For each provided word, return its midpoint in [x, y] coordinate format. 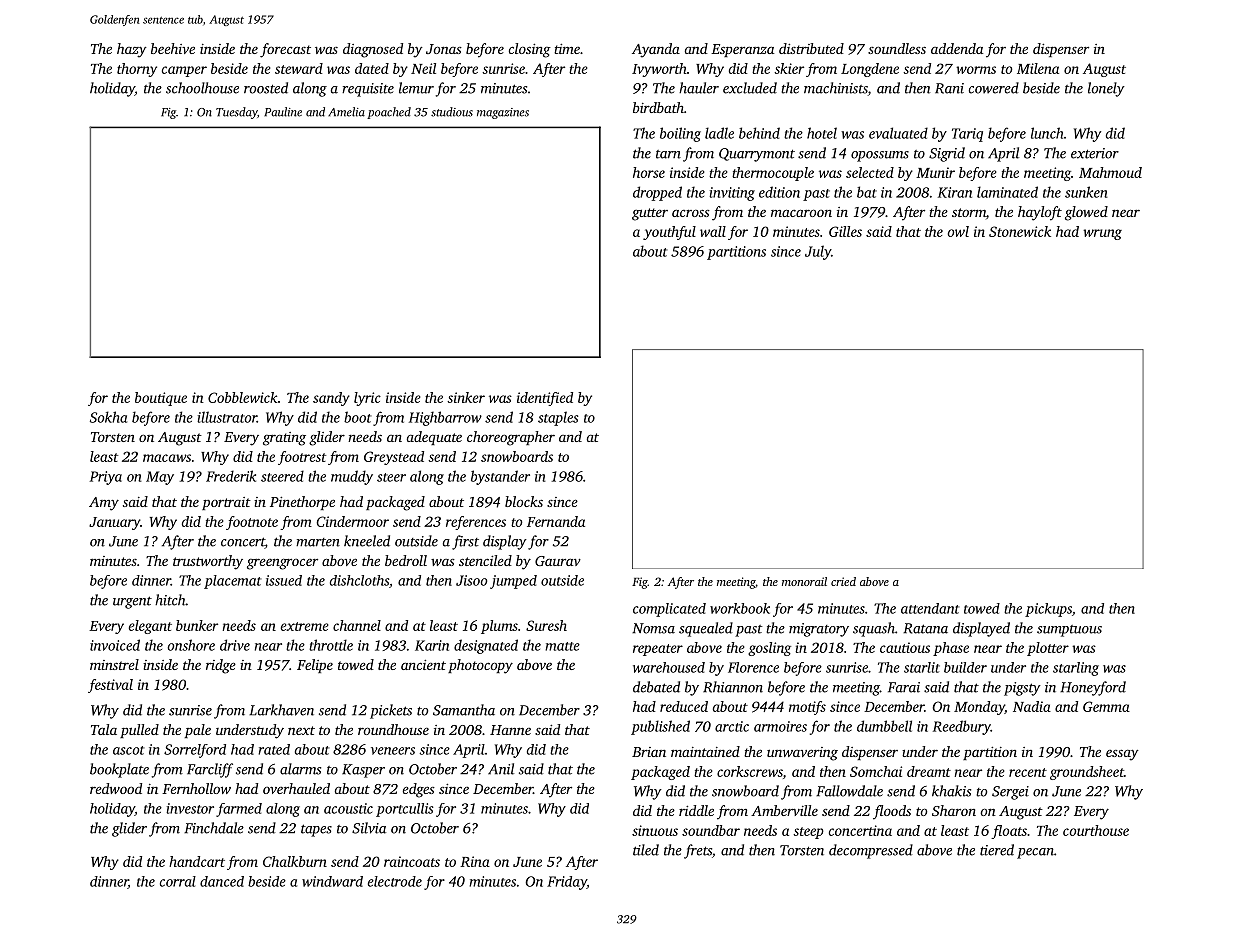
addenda [957, 48]
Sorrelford [195, 751]
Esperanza [742, 50]
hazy [132, 50]
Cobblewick [243, 397]
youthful [669, 233]
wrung [1102, 234]
